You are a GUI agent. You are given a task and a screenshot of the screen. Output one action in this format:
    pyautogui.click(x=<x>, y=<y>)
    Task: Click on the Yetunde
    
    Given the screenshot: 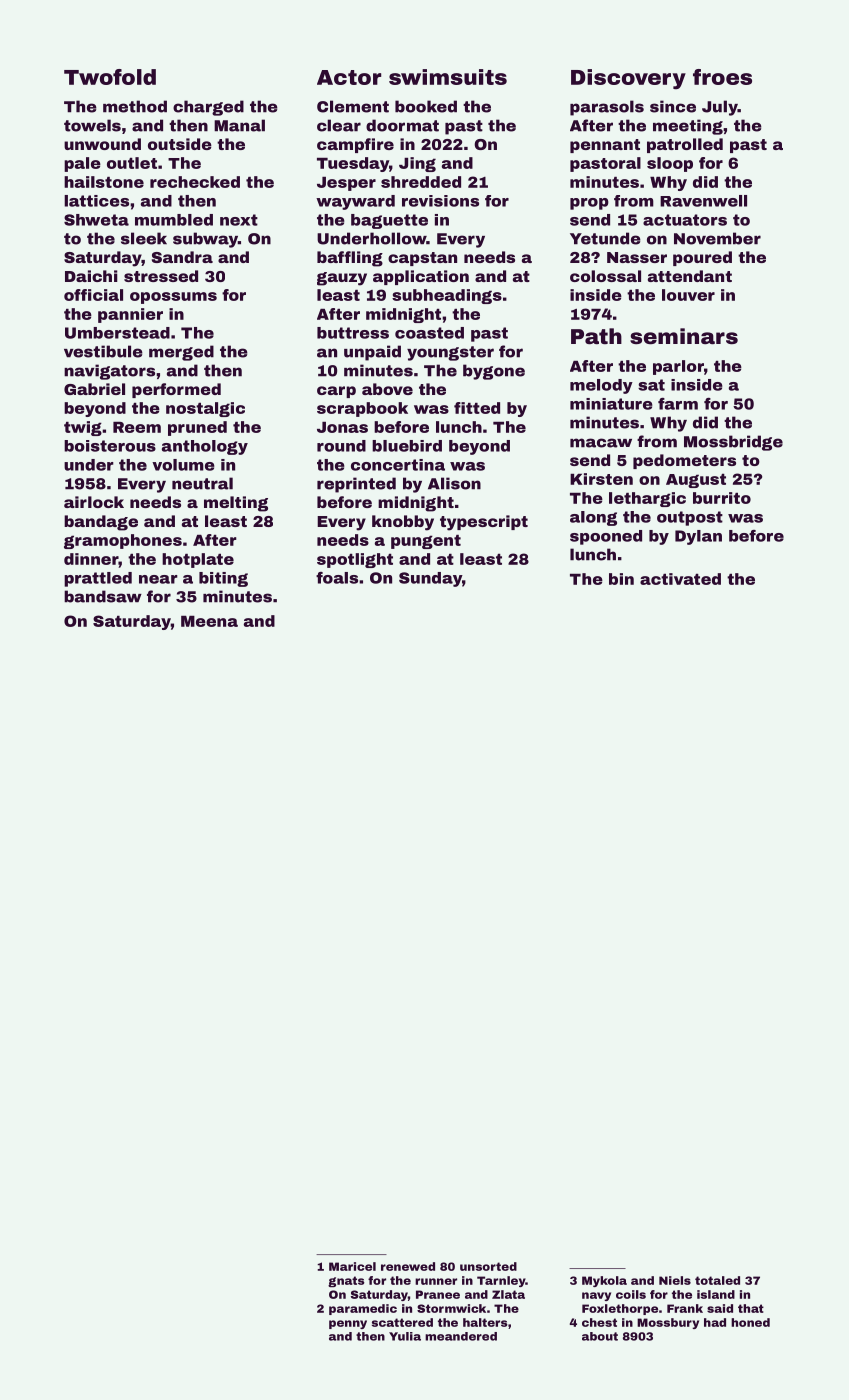 What is the action you would take?
    pyautogui.click(x=605, y=238)
